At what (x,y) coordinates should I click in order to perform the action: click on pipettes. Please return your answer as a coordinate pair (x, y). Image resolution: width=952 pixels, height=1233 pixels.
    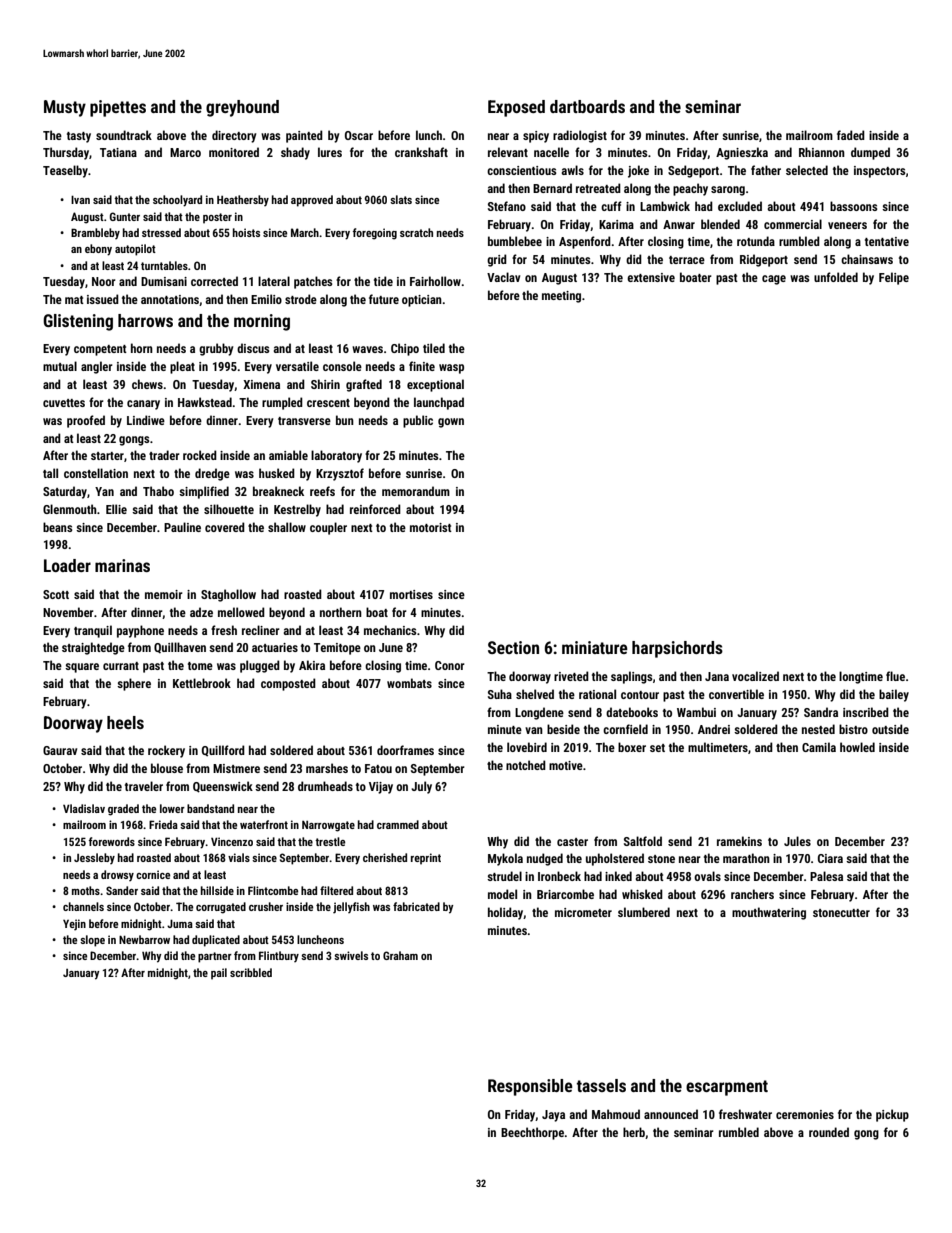
    Looking at the image, I should click on (118, 108).
